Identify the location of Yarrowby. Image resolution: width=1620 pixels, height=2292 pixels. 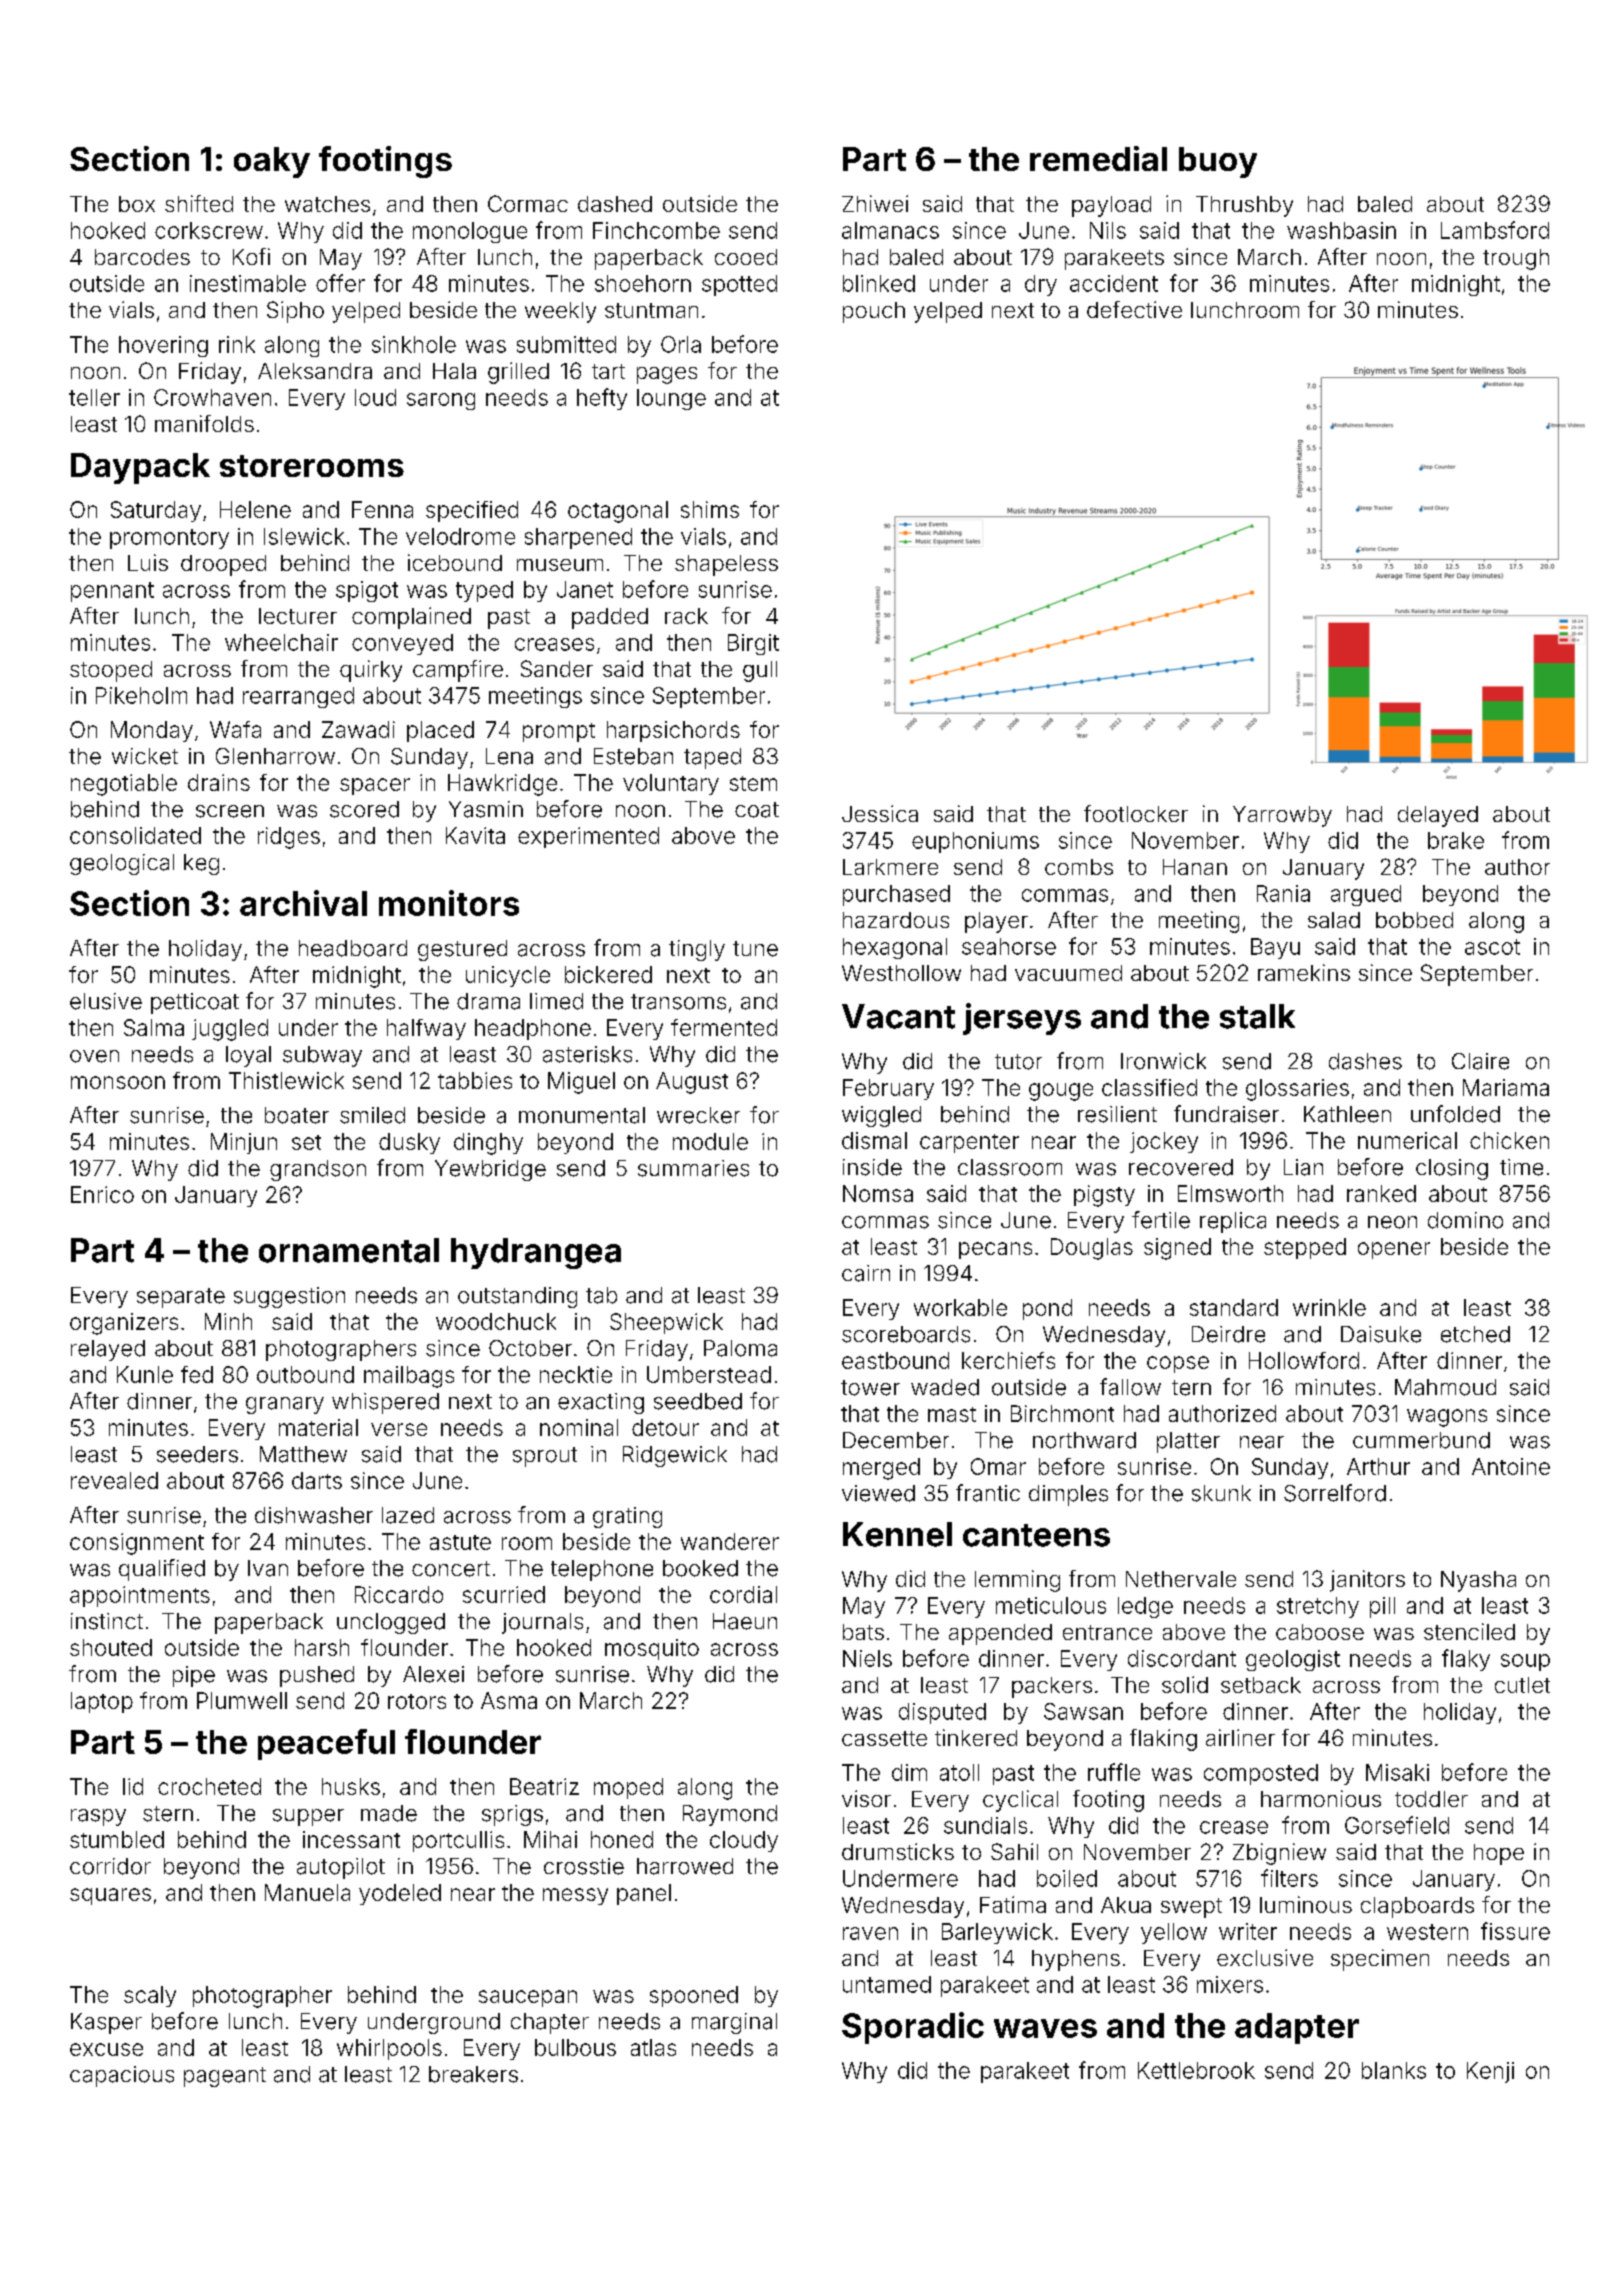
(1282, 816).
